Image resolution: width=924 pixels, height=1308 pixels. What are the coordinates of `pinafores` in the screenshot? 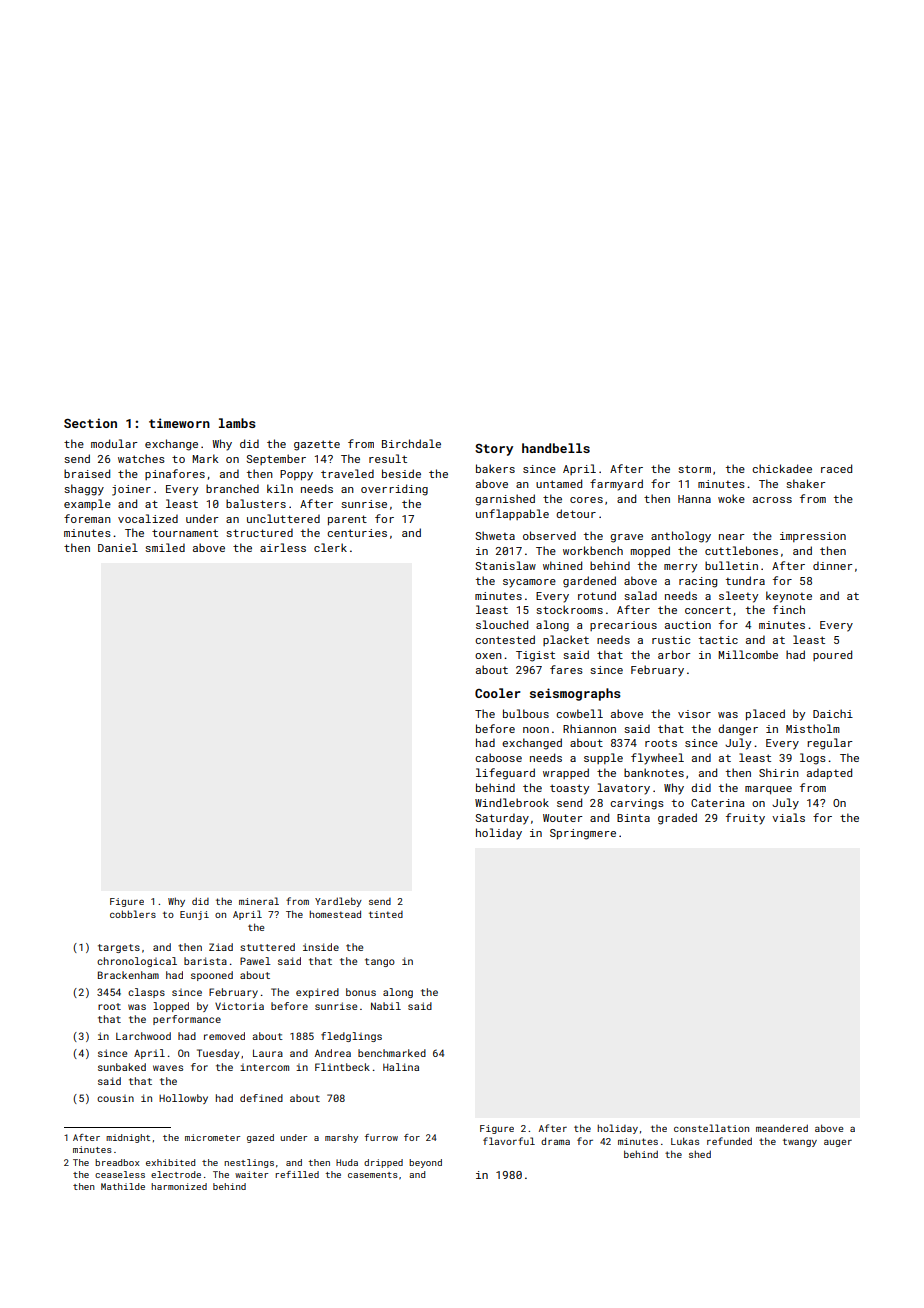 It's located at (175, 474).
